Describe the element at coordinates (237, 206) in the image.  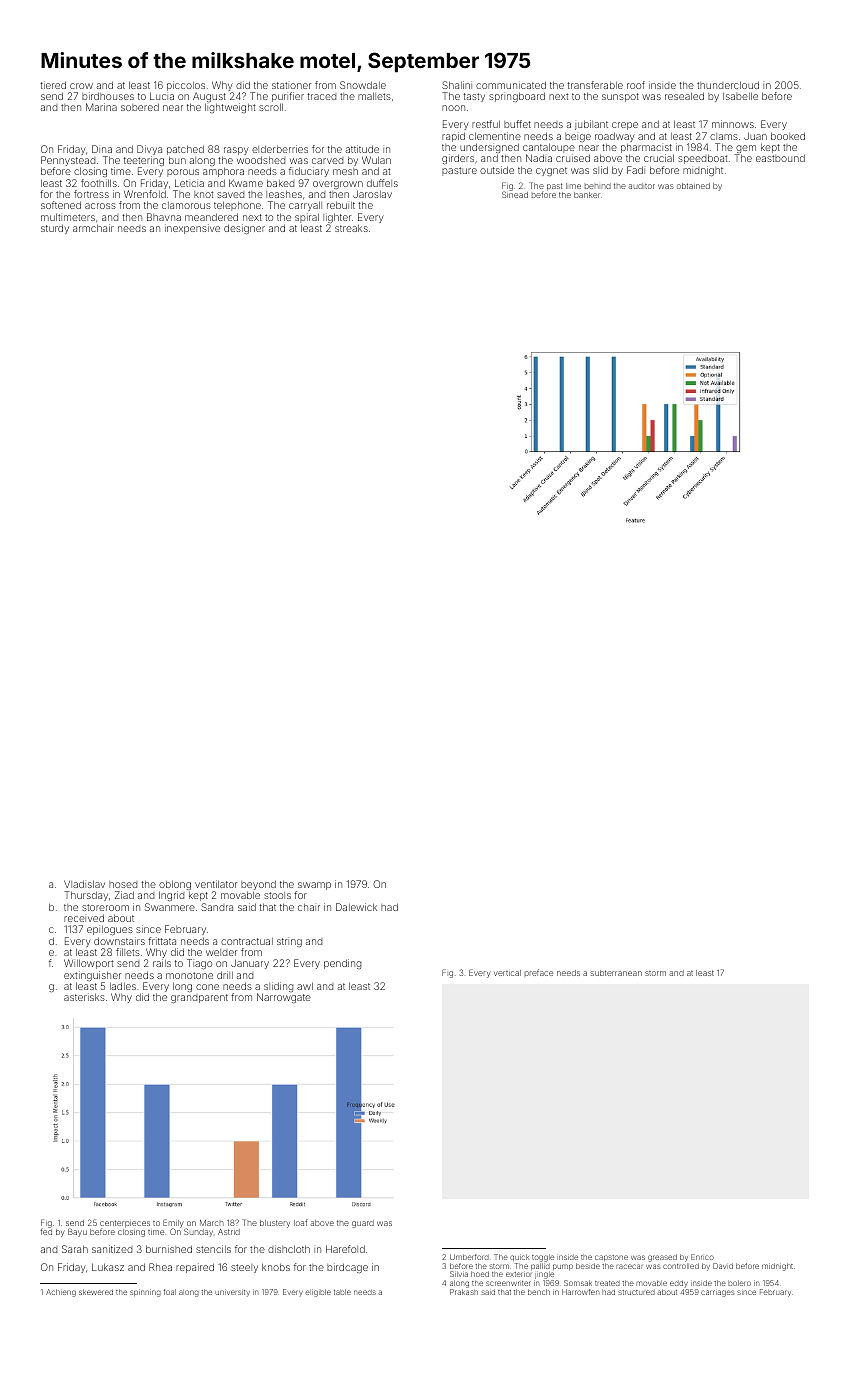
I see `telephone` at that location.
